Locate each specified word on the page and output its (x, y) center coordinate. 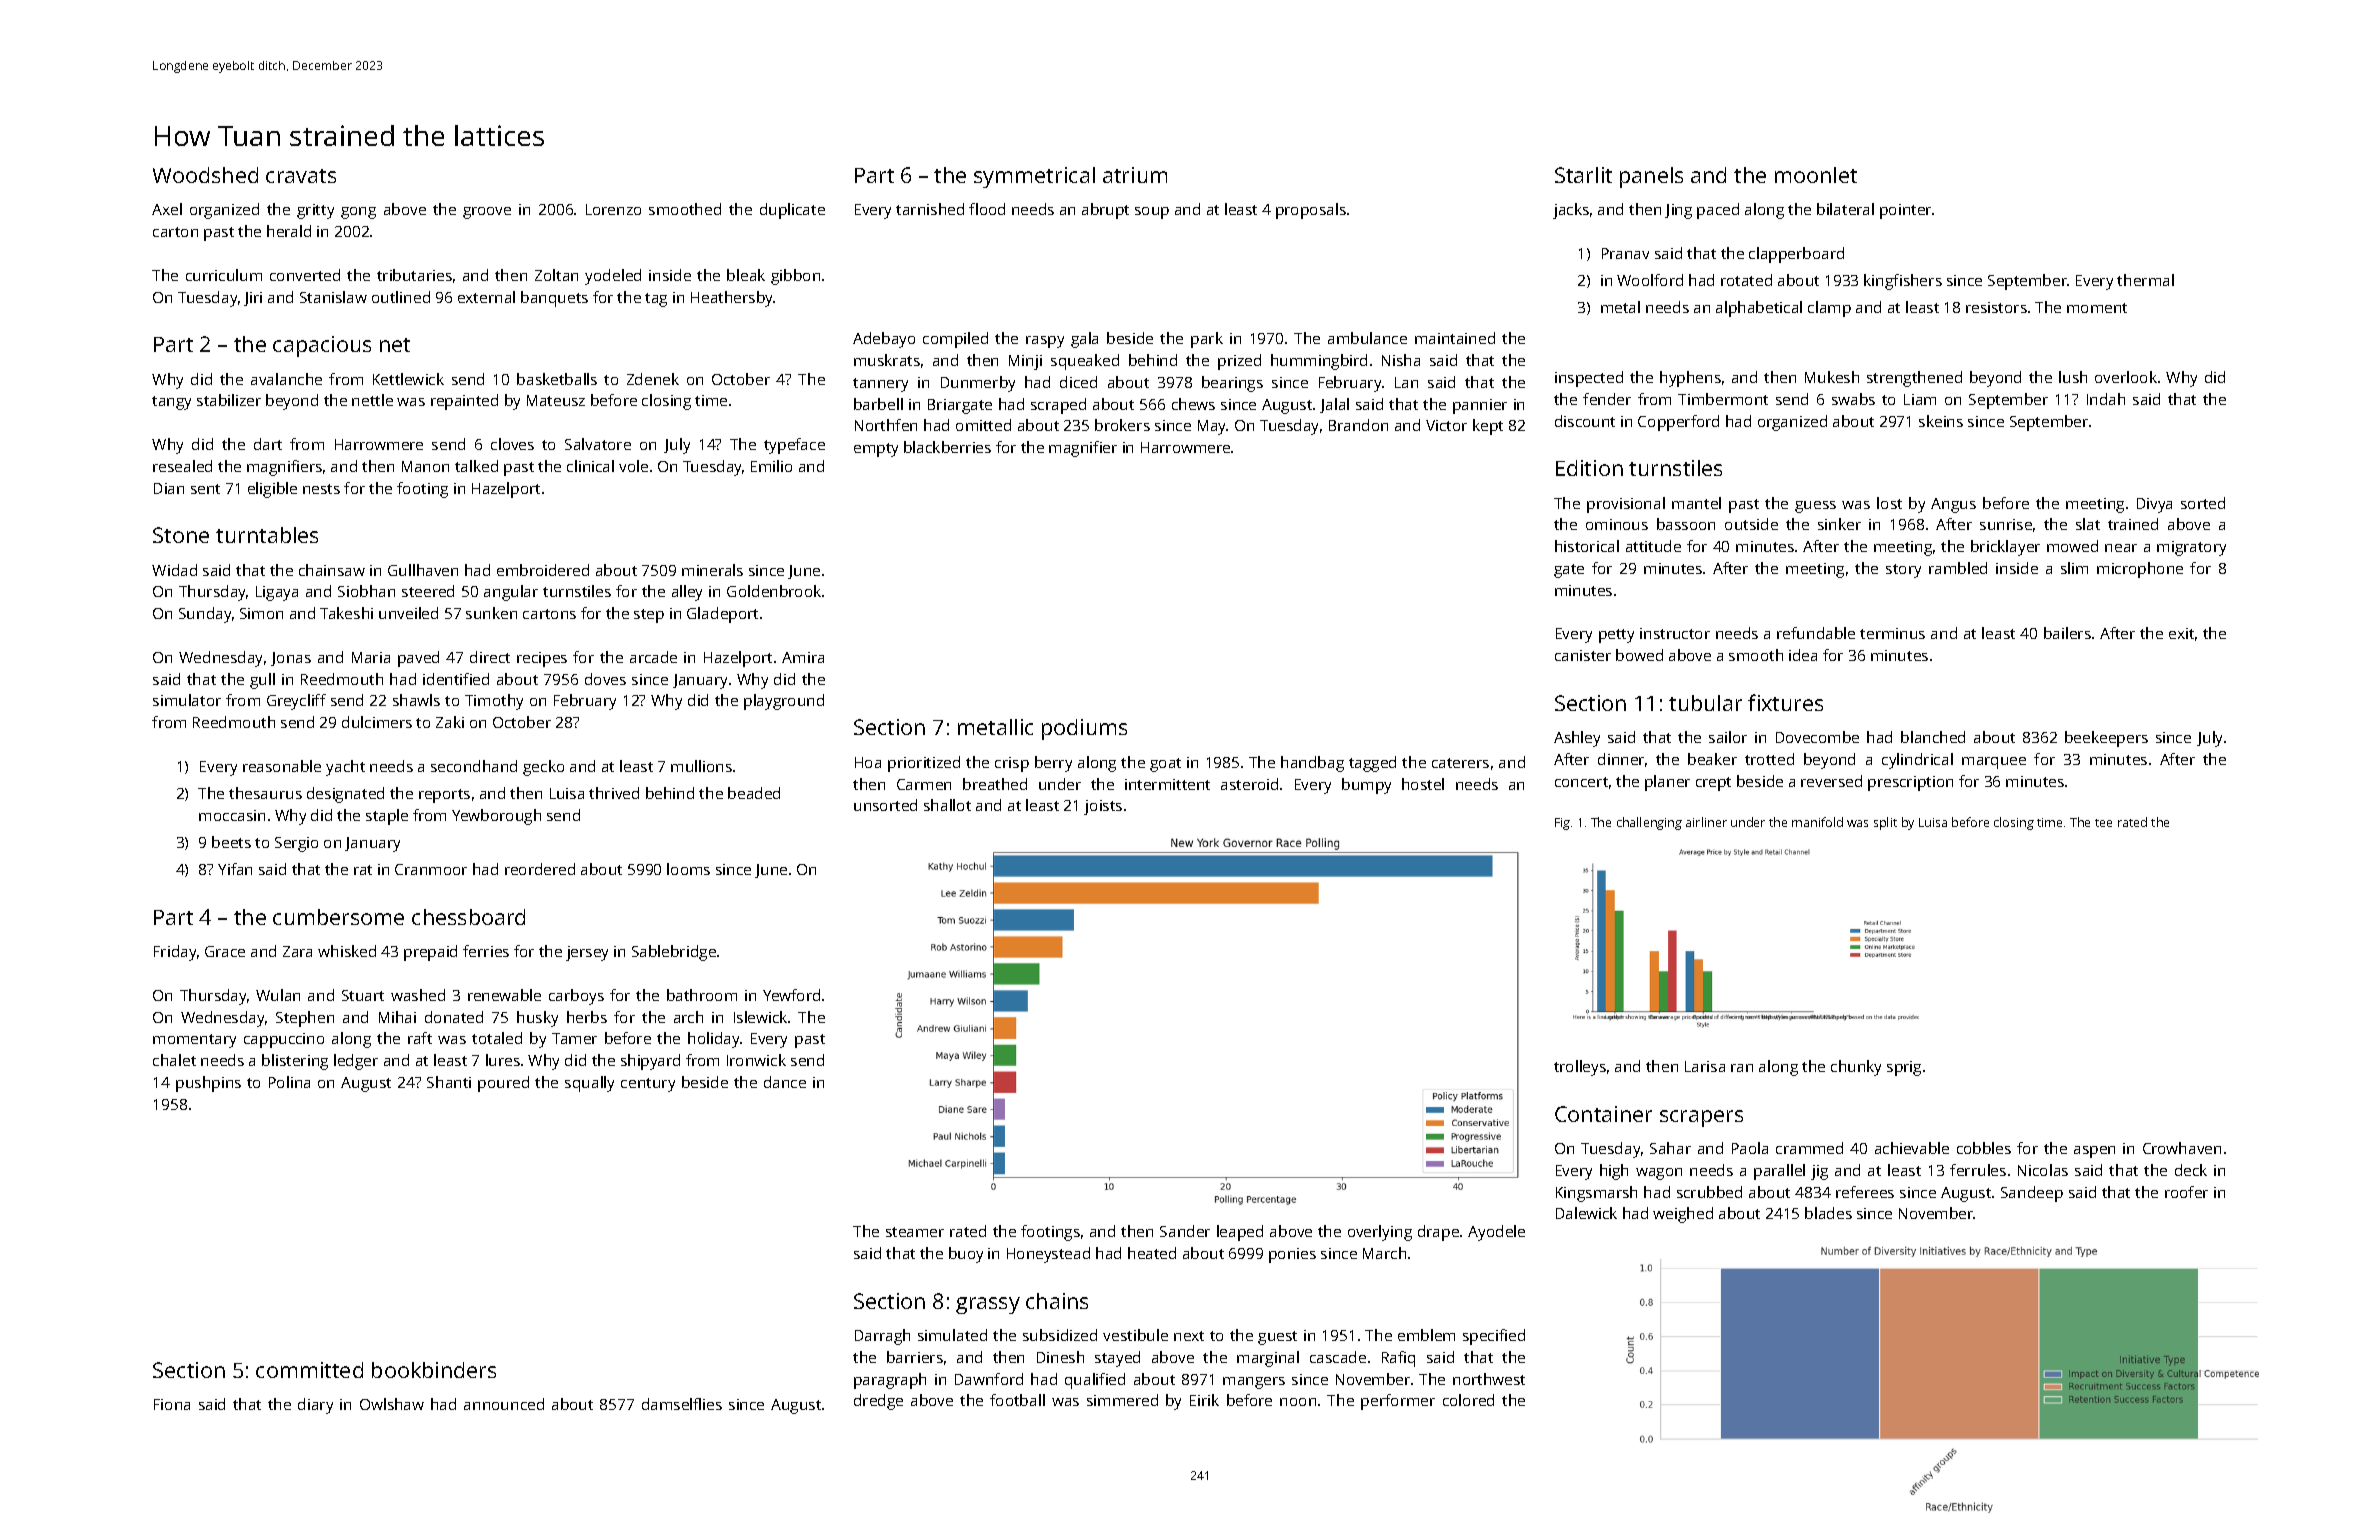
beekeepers (2106, 739)
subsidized (1060, 1335)
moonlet (1816, 175)
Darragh (882, 1337)
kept (1488, 427)
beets (231, 842)
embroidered (543, 570)
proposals (1311, 211)
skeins (1941, 421)
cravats (301, 176)
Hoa (868, 762)
